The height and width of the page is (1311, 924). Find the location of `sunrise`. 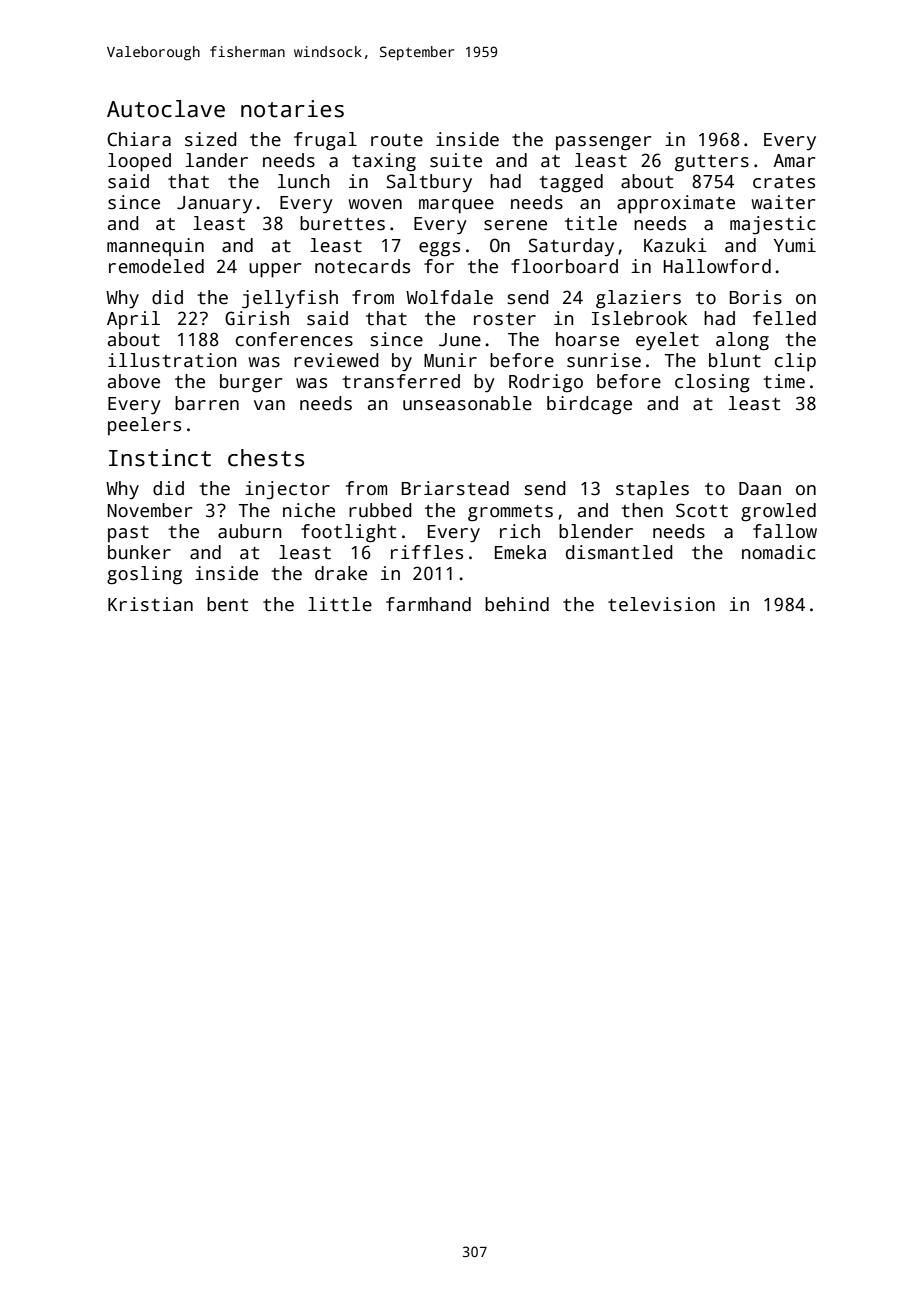

sunrise is located at coordinates (604, 360).
